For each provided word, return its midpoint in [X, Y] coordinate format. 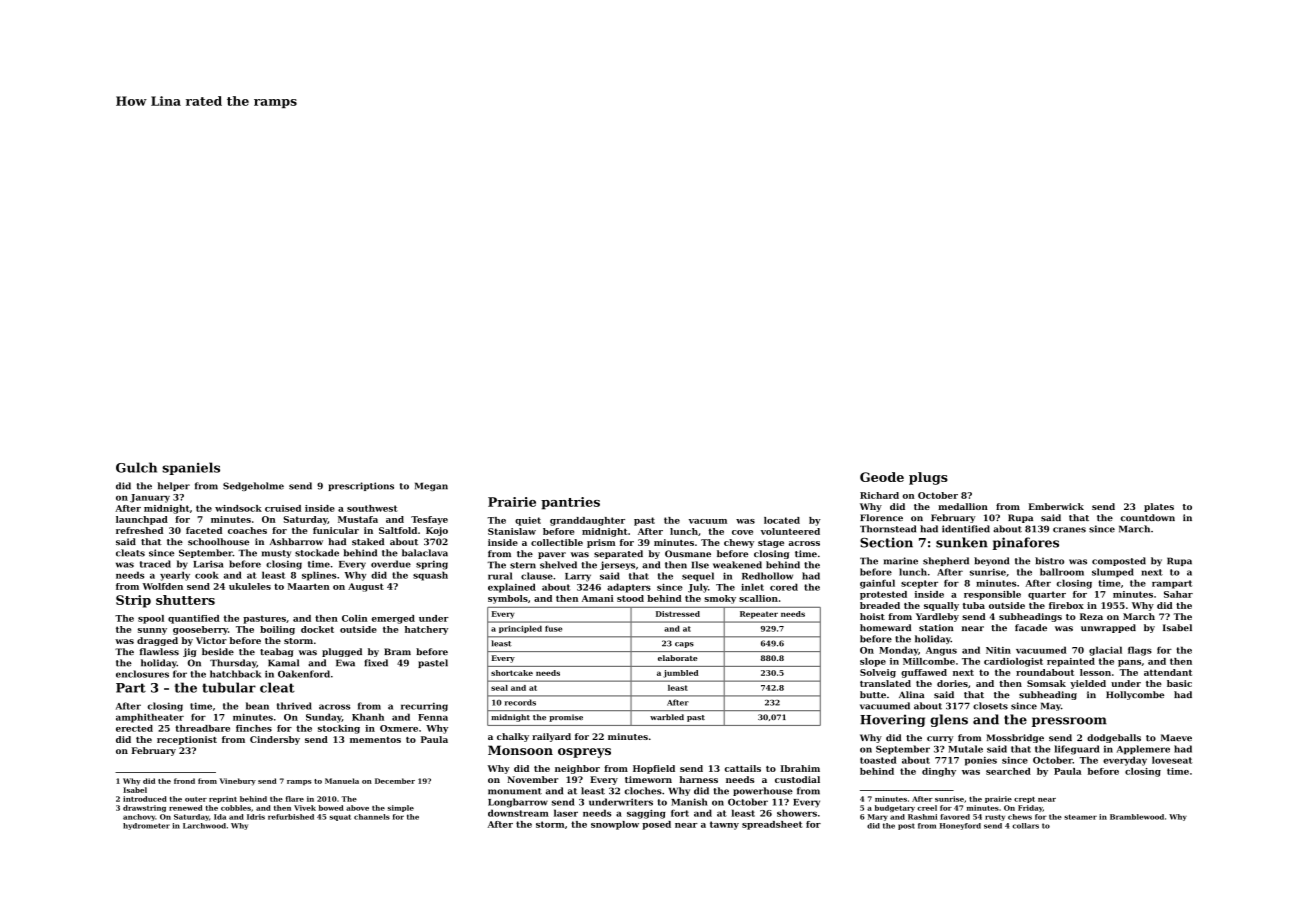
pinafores [1026, 543]
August [366, 587]
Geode [882, 477]
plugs [928, 478]
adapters [629, 588]
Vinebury [238, 782]
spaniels [191, 468]
